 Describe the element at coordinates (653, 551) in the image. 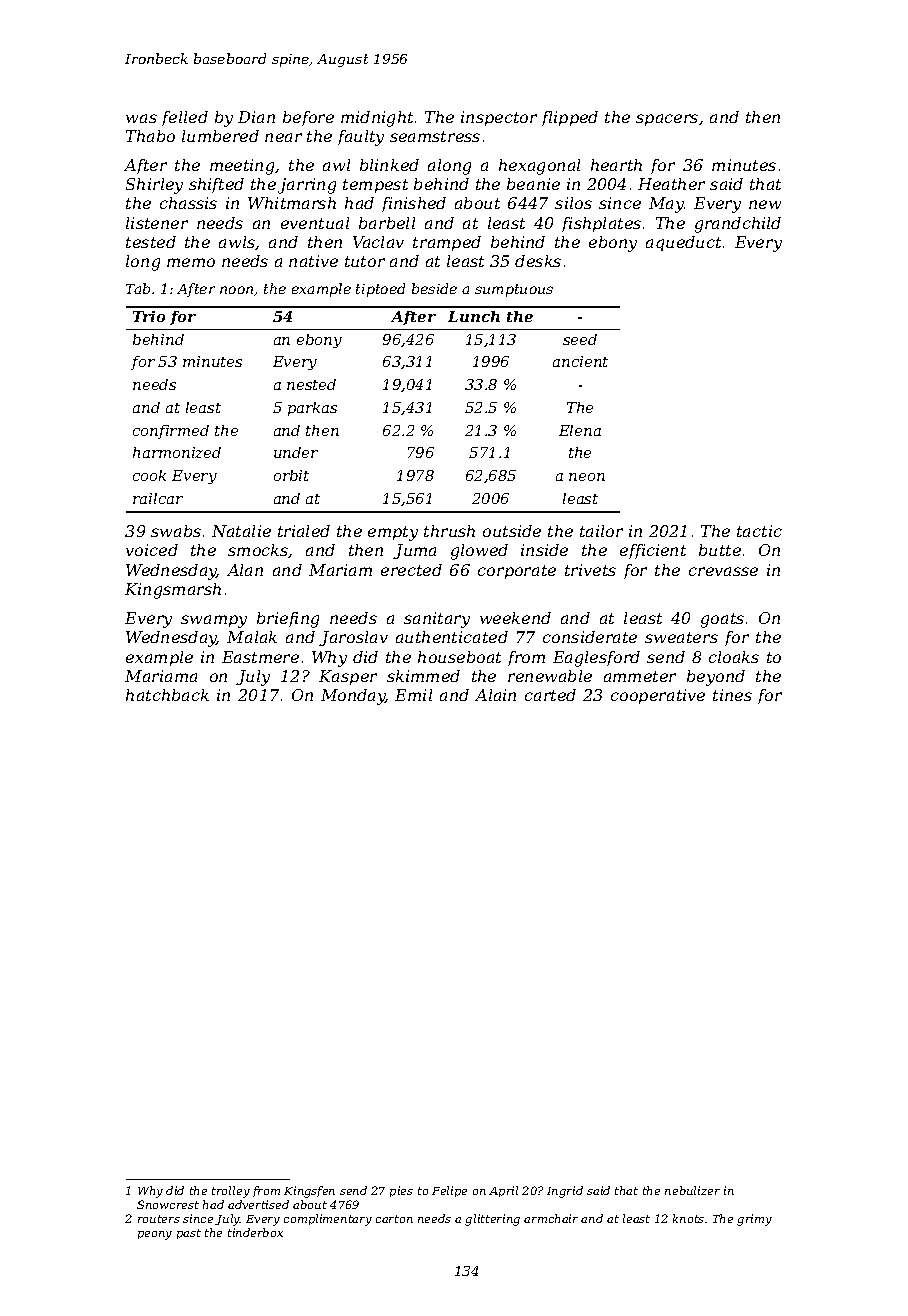

I see `efficient` at that location.
